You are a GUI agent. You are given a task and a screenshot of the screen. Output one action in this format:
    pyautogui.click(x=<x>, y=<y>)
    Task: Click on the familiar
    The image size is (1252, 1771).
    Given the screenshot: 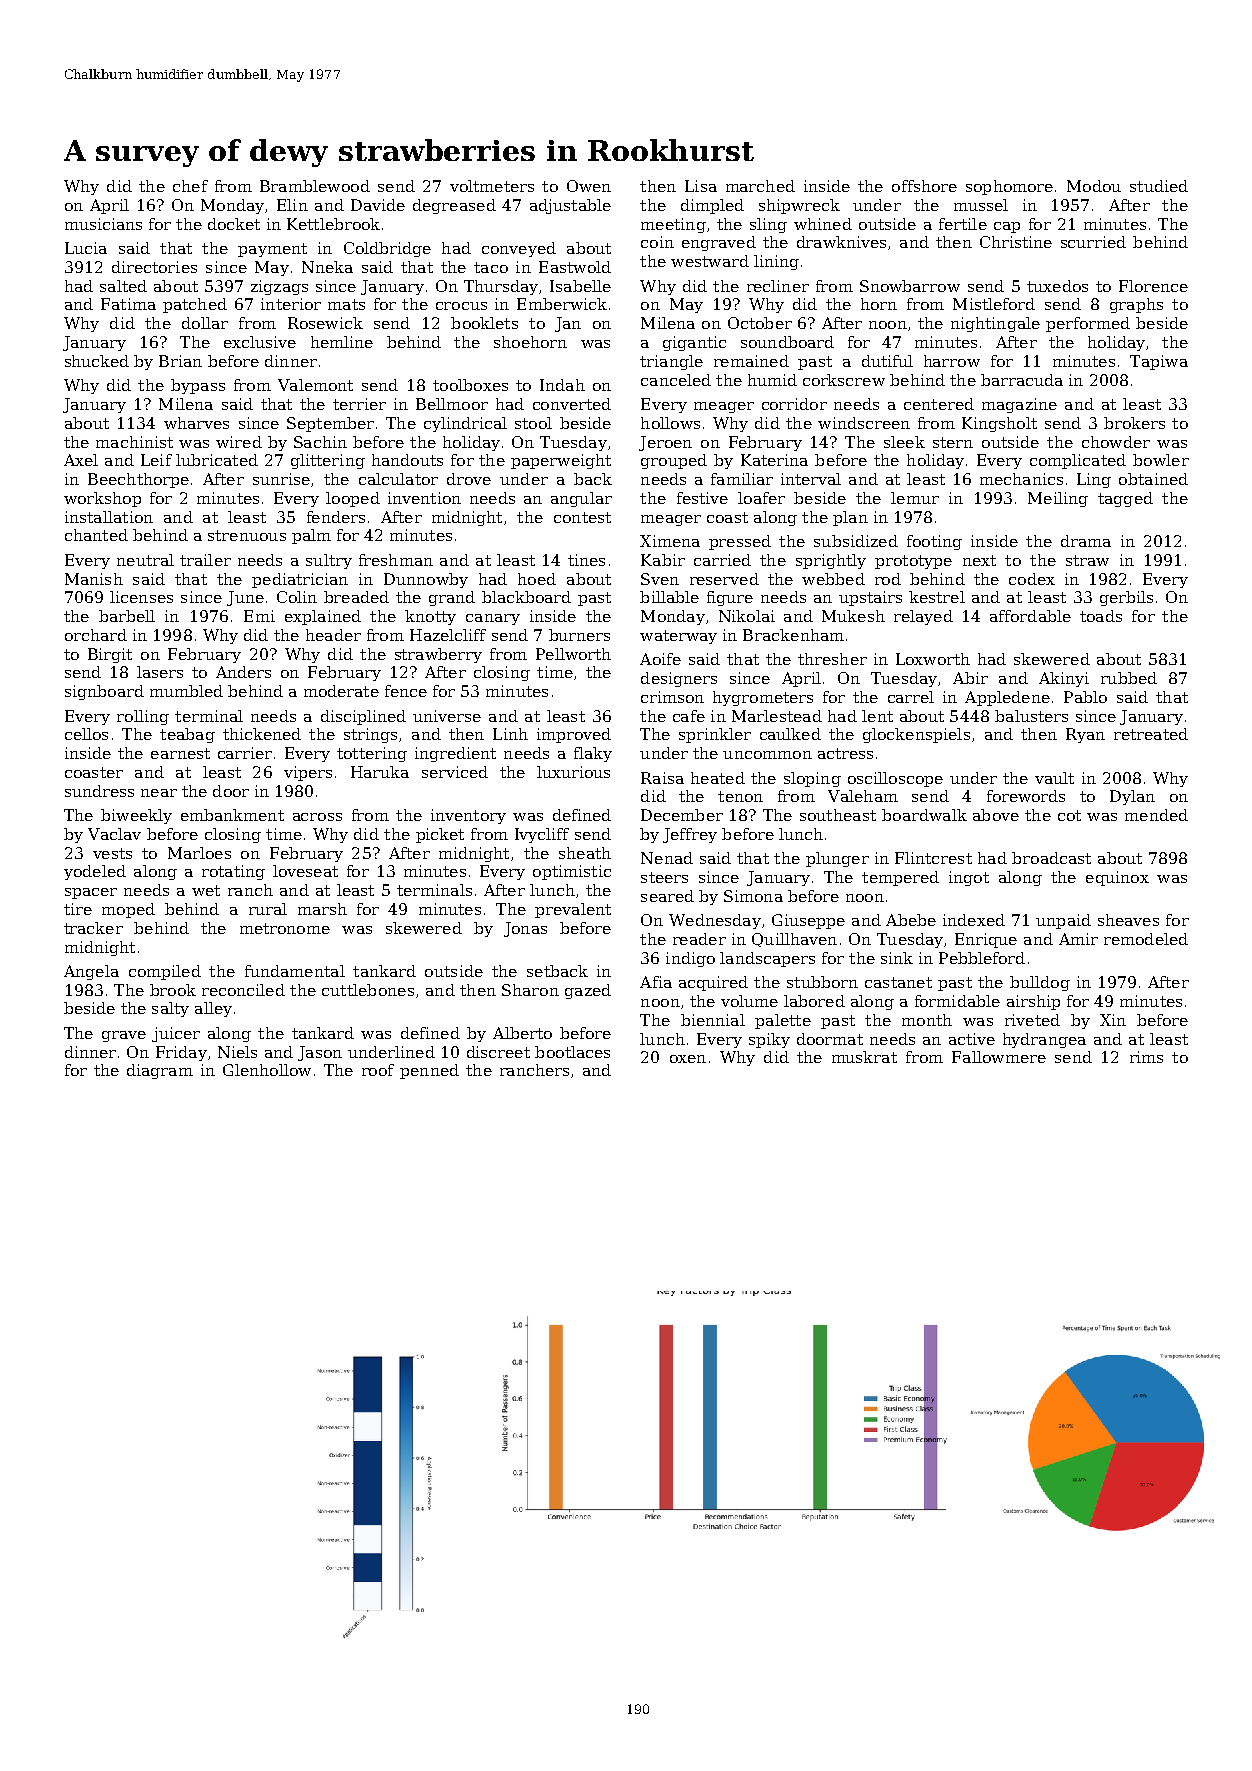 What is the action you would take?
    pyautogui.click(x=742, y=479)
